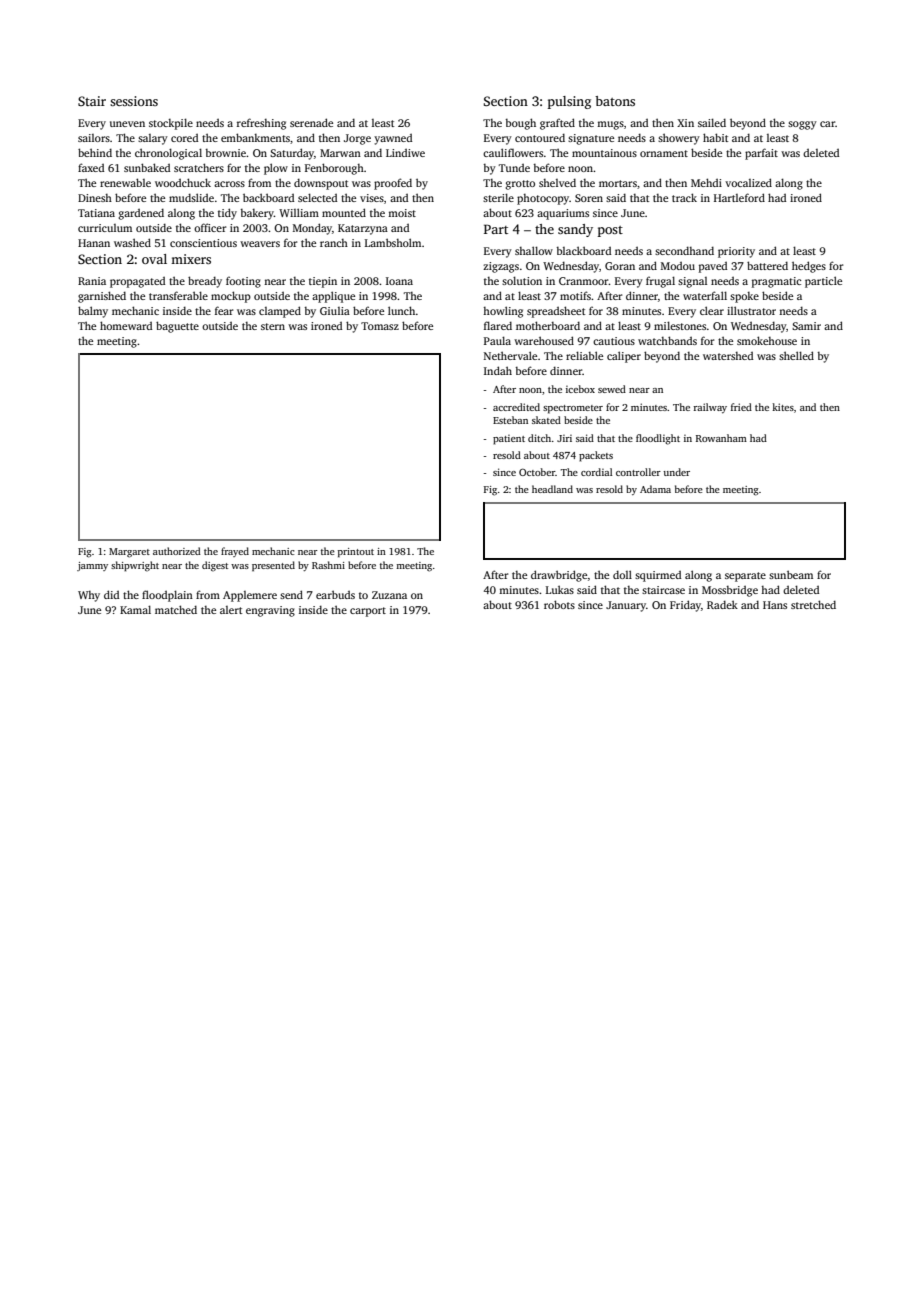  Describe the element at coordinates (796, 355) in the screenshot. I see `shelled` at that location.
